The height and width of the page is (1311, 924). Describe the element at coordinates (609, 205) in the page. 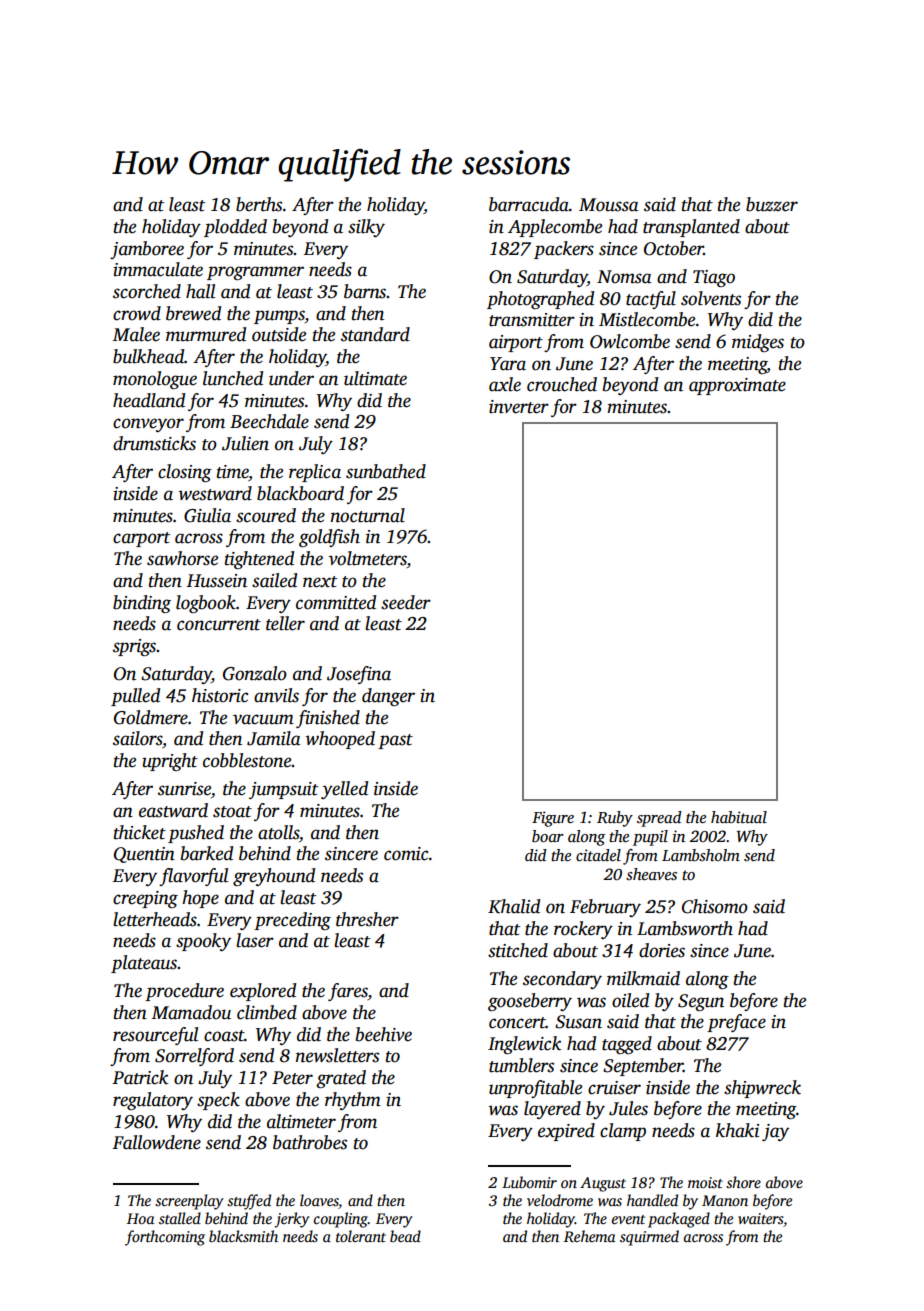

I see `Moussa` at that location.
